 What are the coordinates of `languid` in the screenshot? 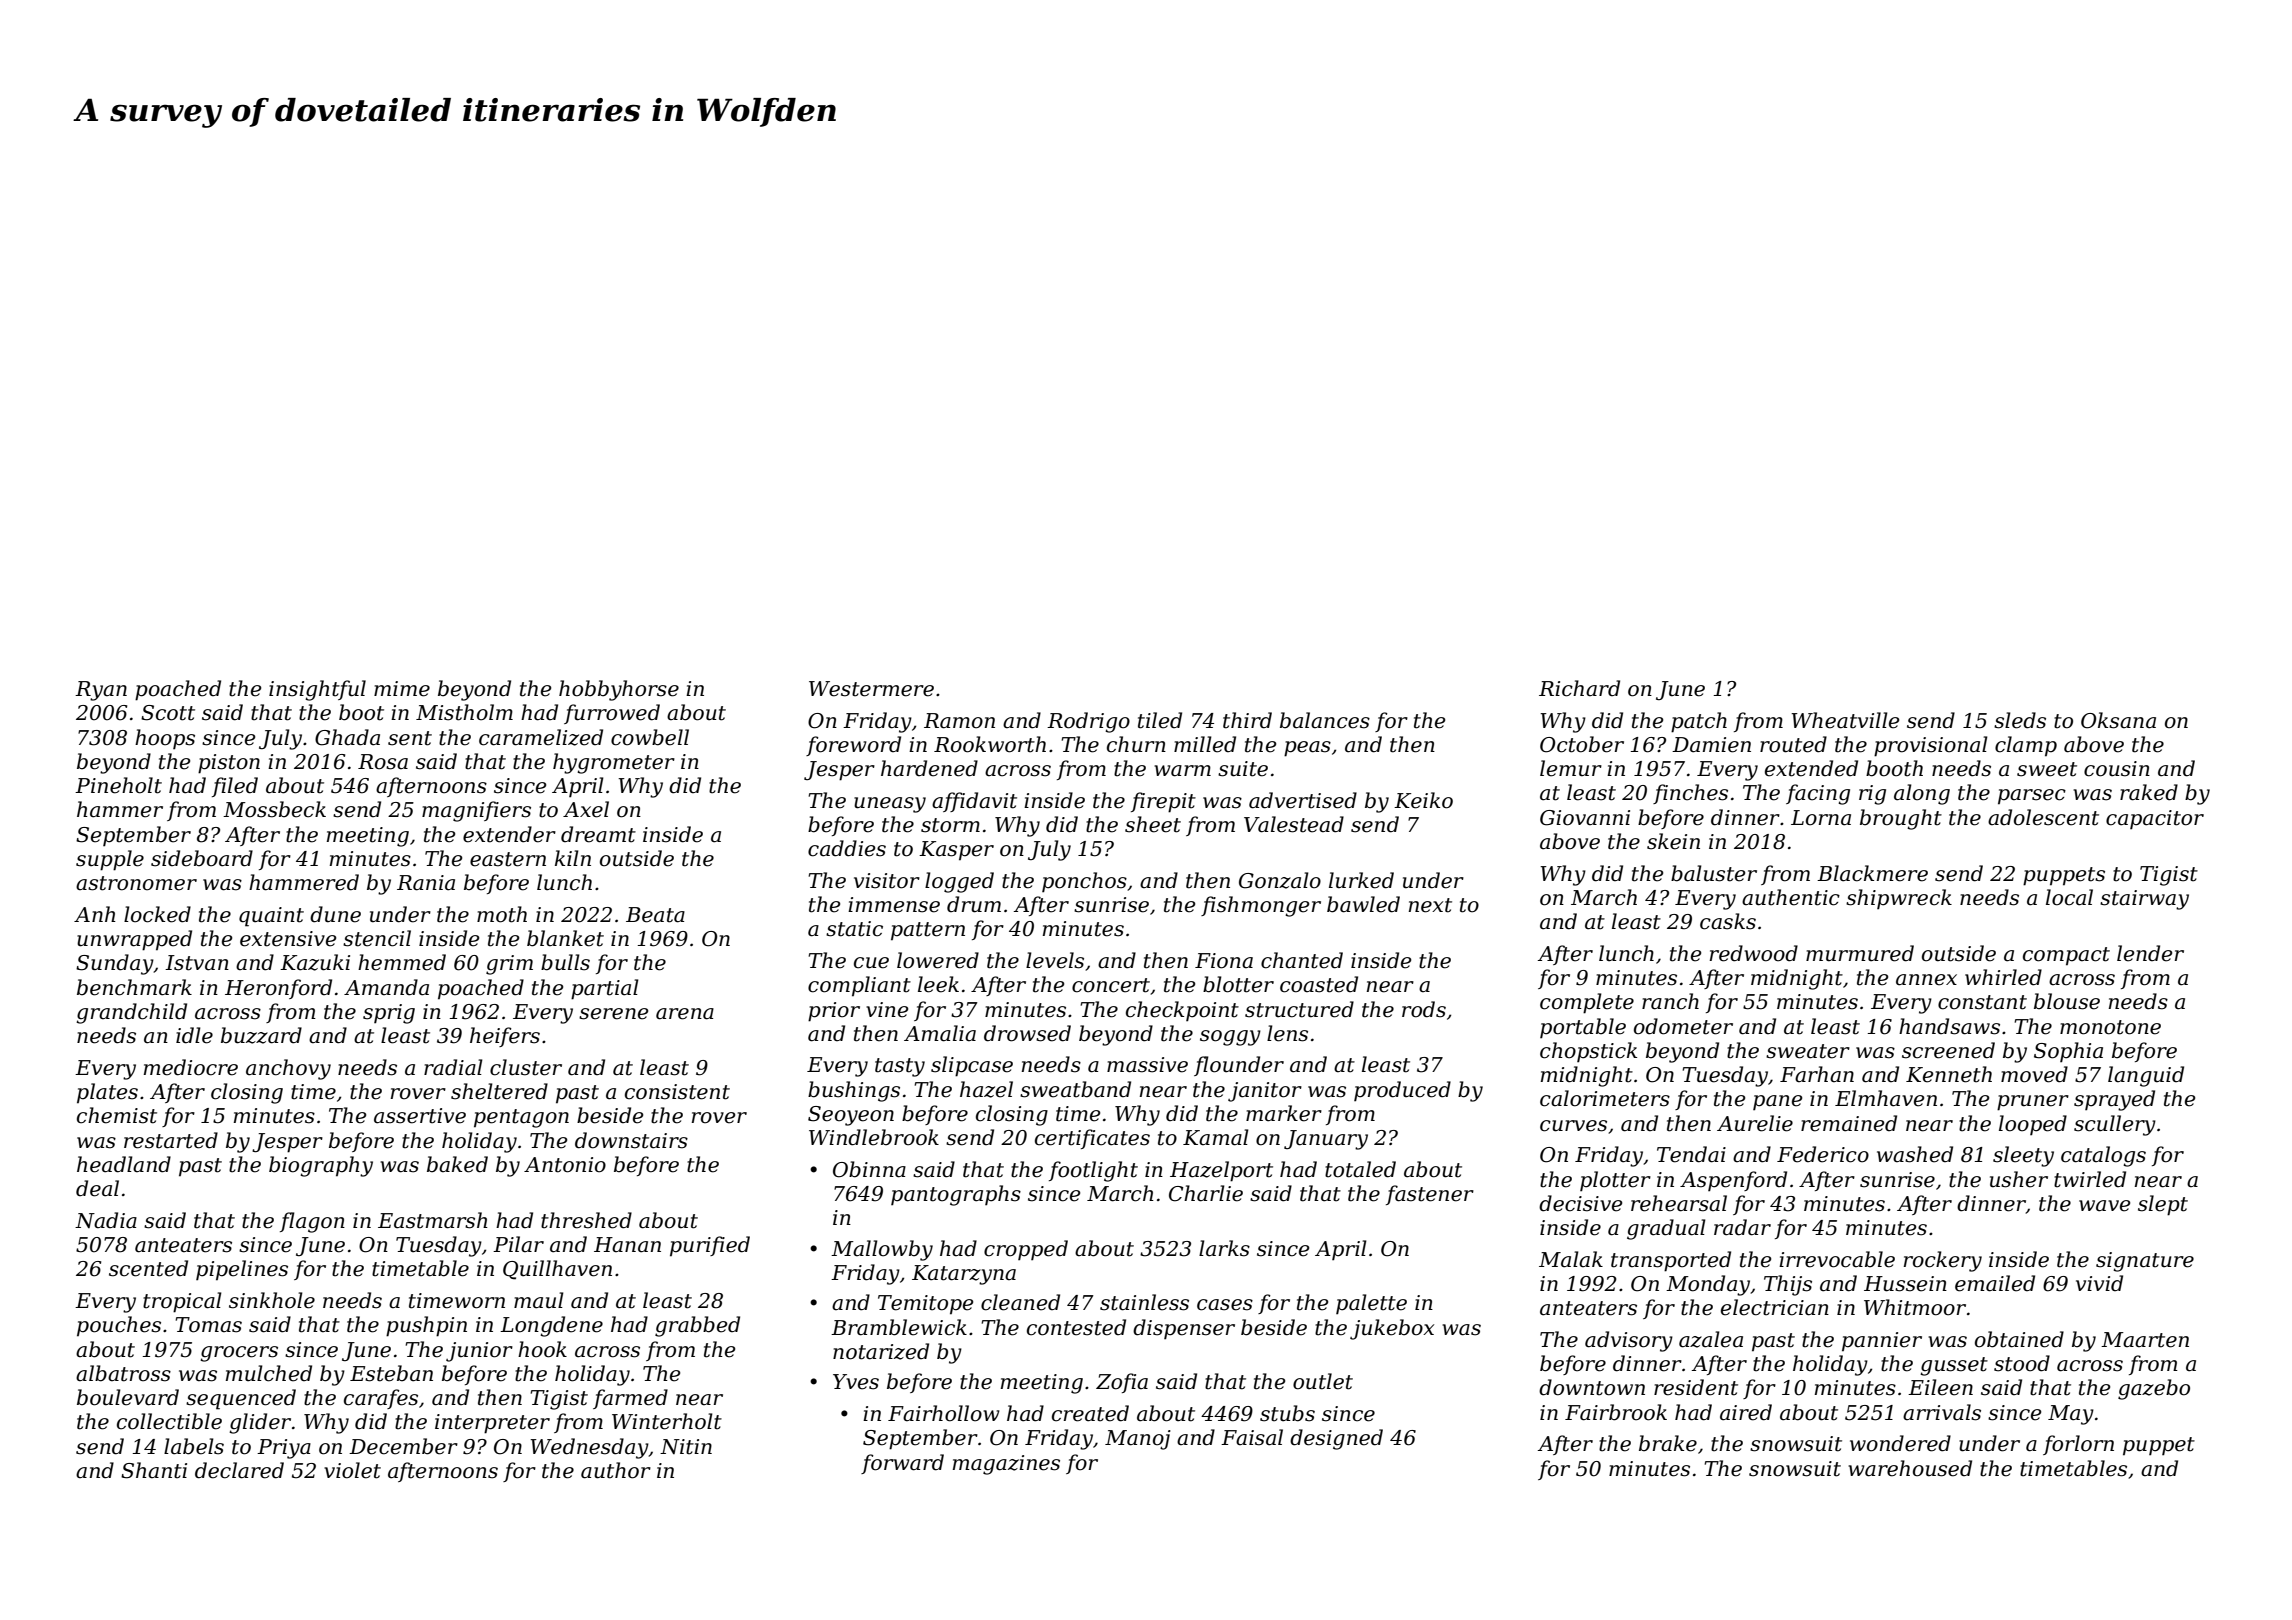 It's located at (2146, 1076).
